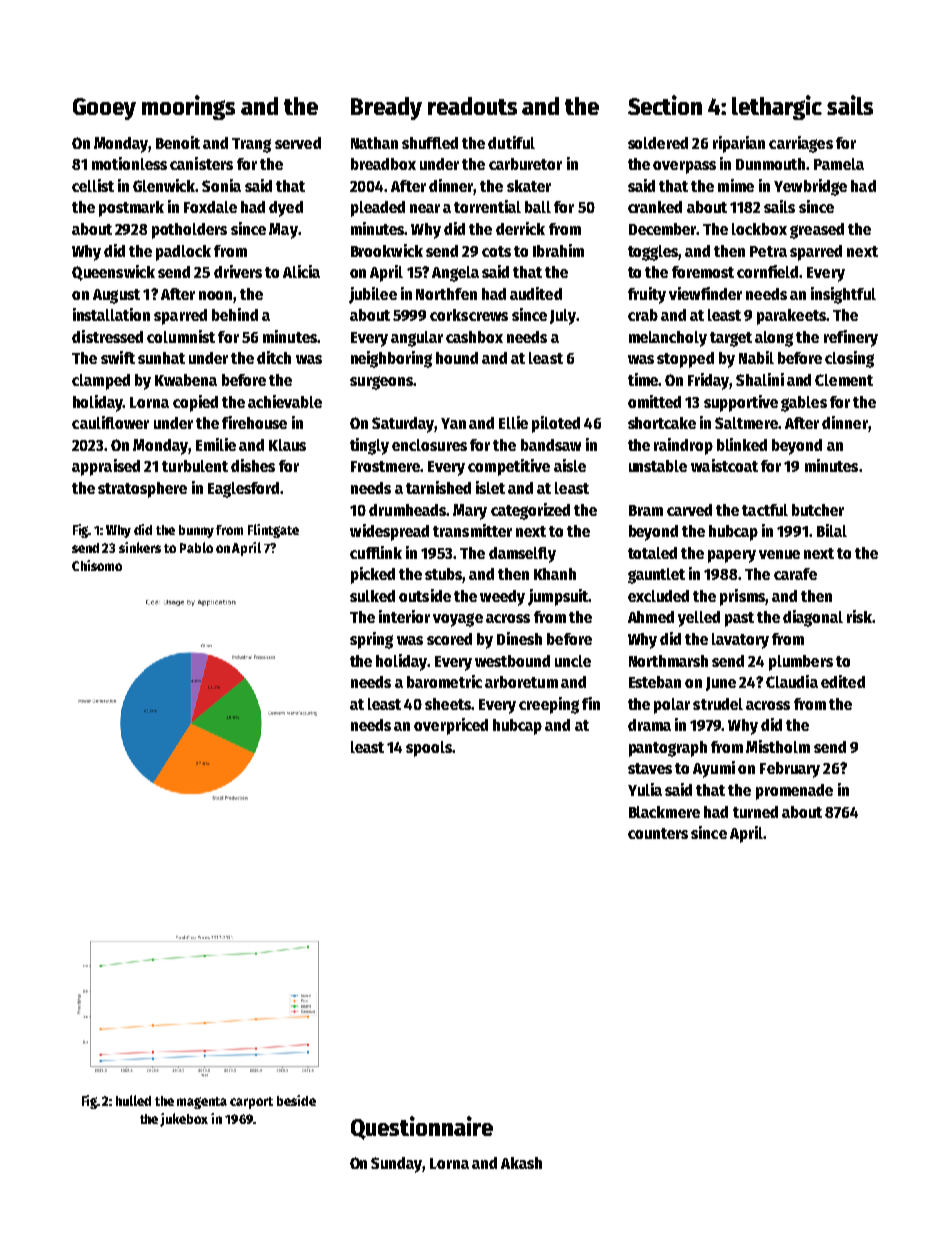  What do you see at coordinates (188, 107) in the image?
I see `moorings` at bounding box center [188, 107].
